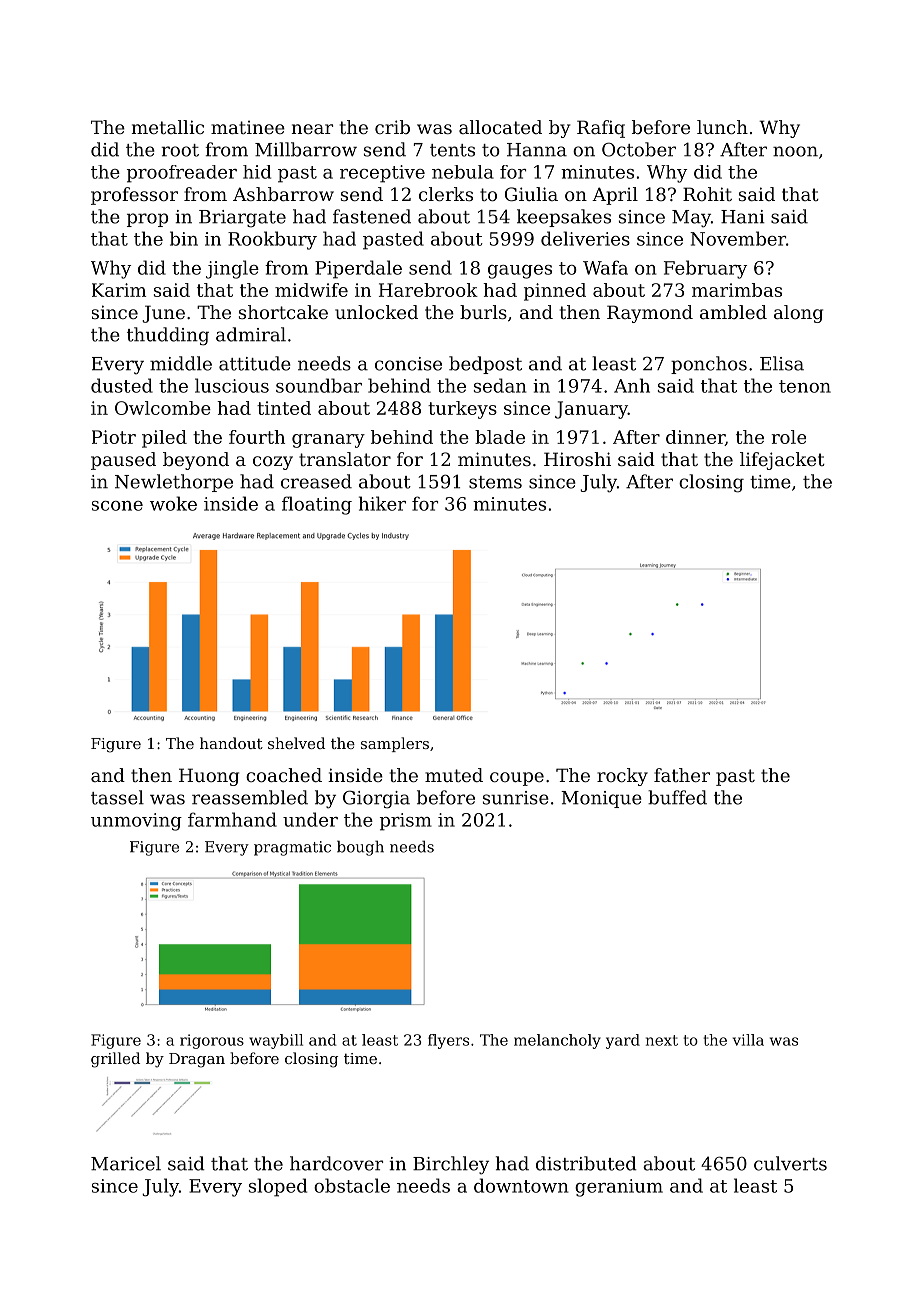 The width and height of the screenshot is (924, 1308). I want to click on dinner, so click(695, 438).
